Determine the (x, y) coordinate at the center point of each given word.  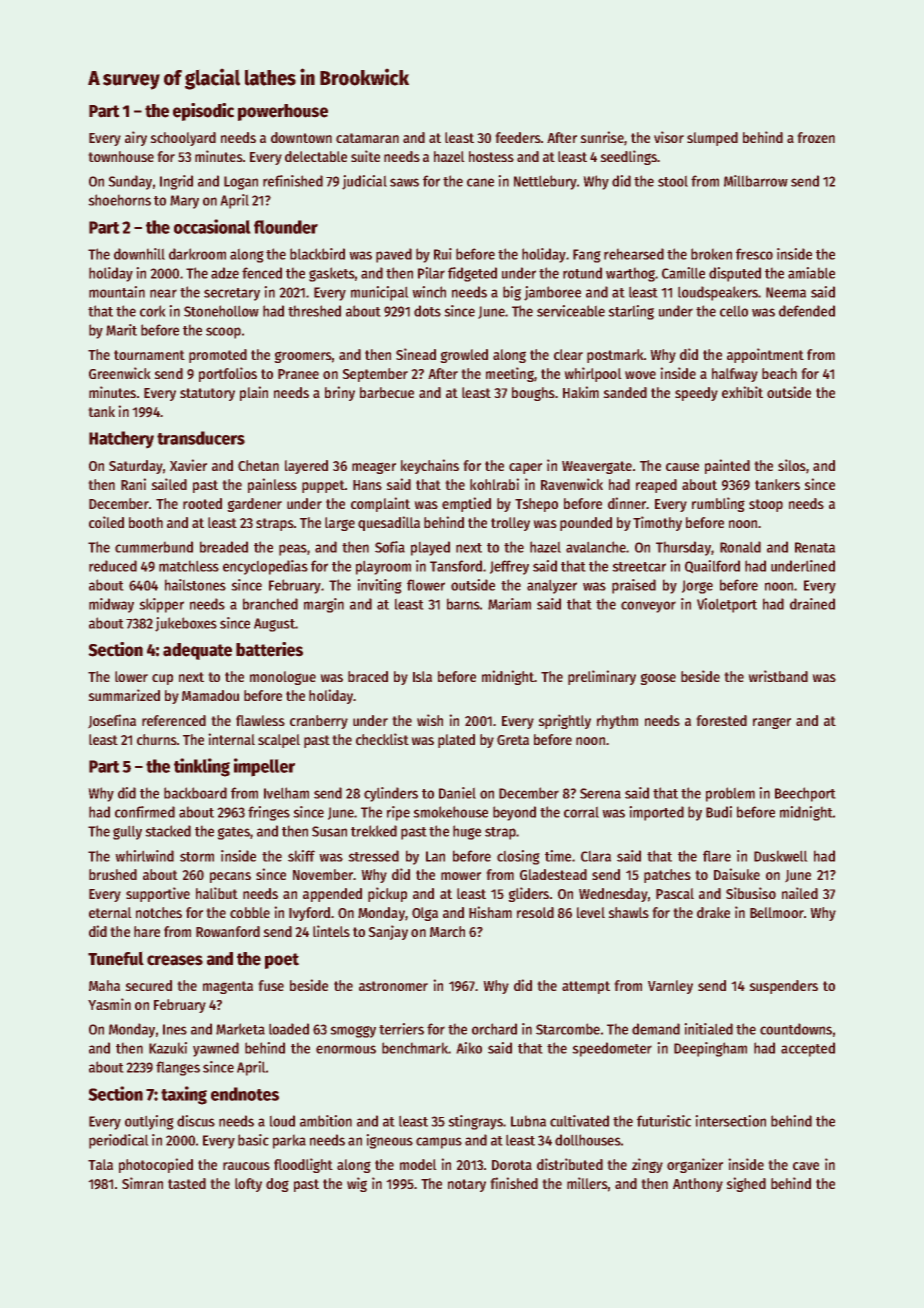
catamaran (367, 138)
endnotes (245, 1094)
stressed (373, 856)
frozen (816, 137)
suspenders (783, 987)
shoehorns (119, 200)
